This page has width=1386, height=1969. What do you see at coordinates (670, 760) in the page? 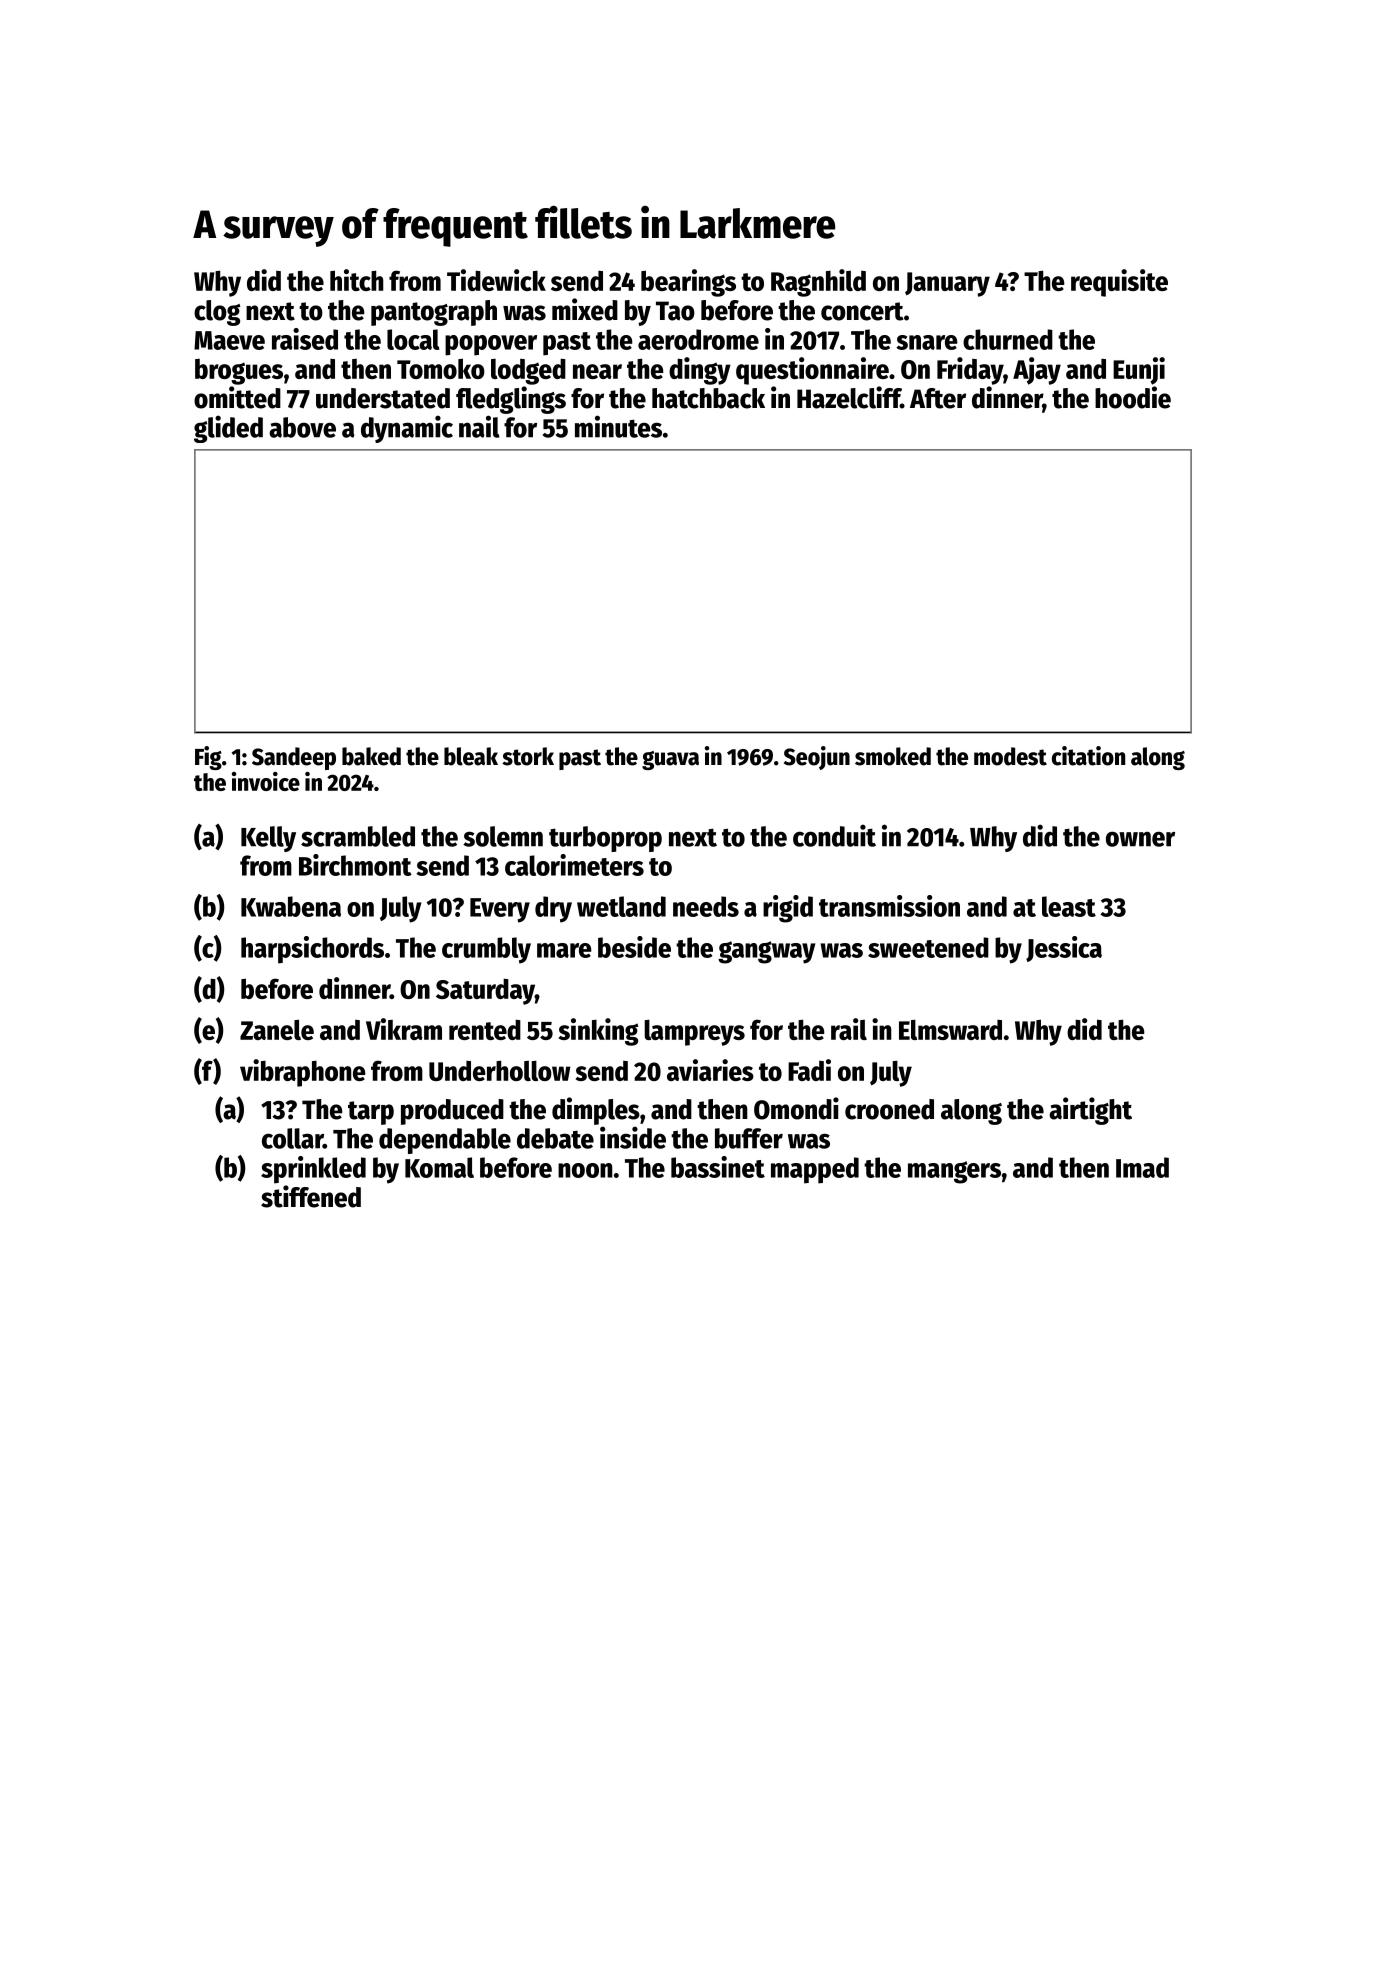
I see `guava` at bounding box center [670, 760].
